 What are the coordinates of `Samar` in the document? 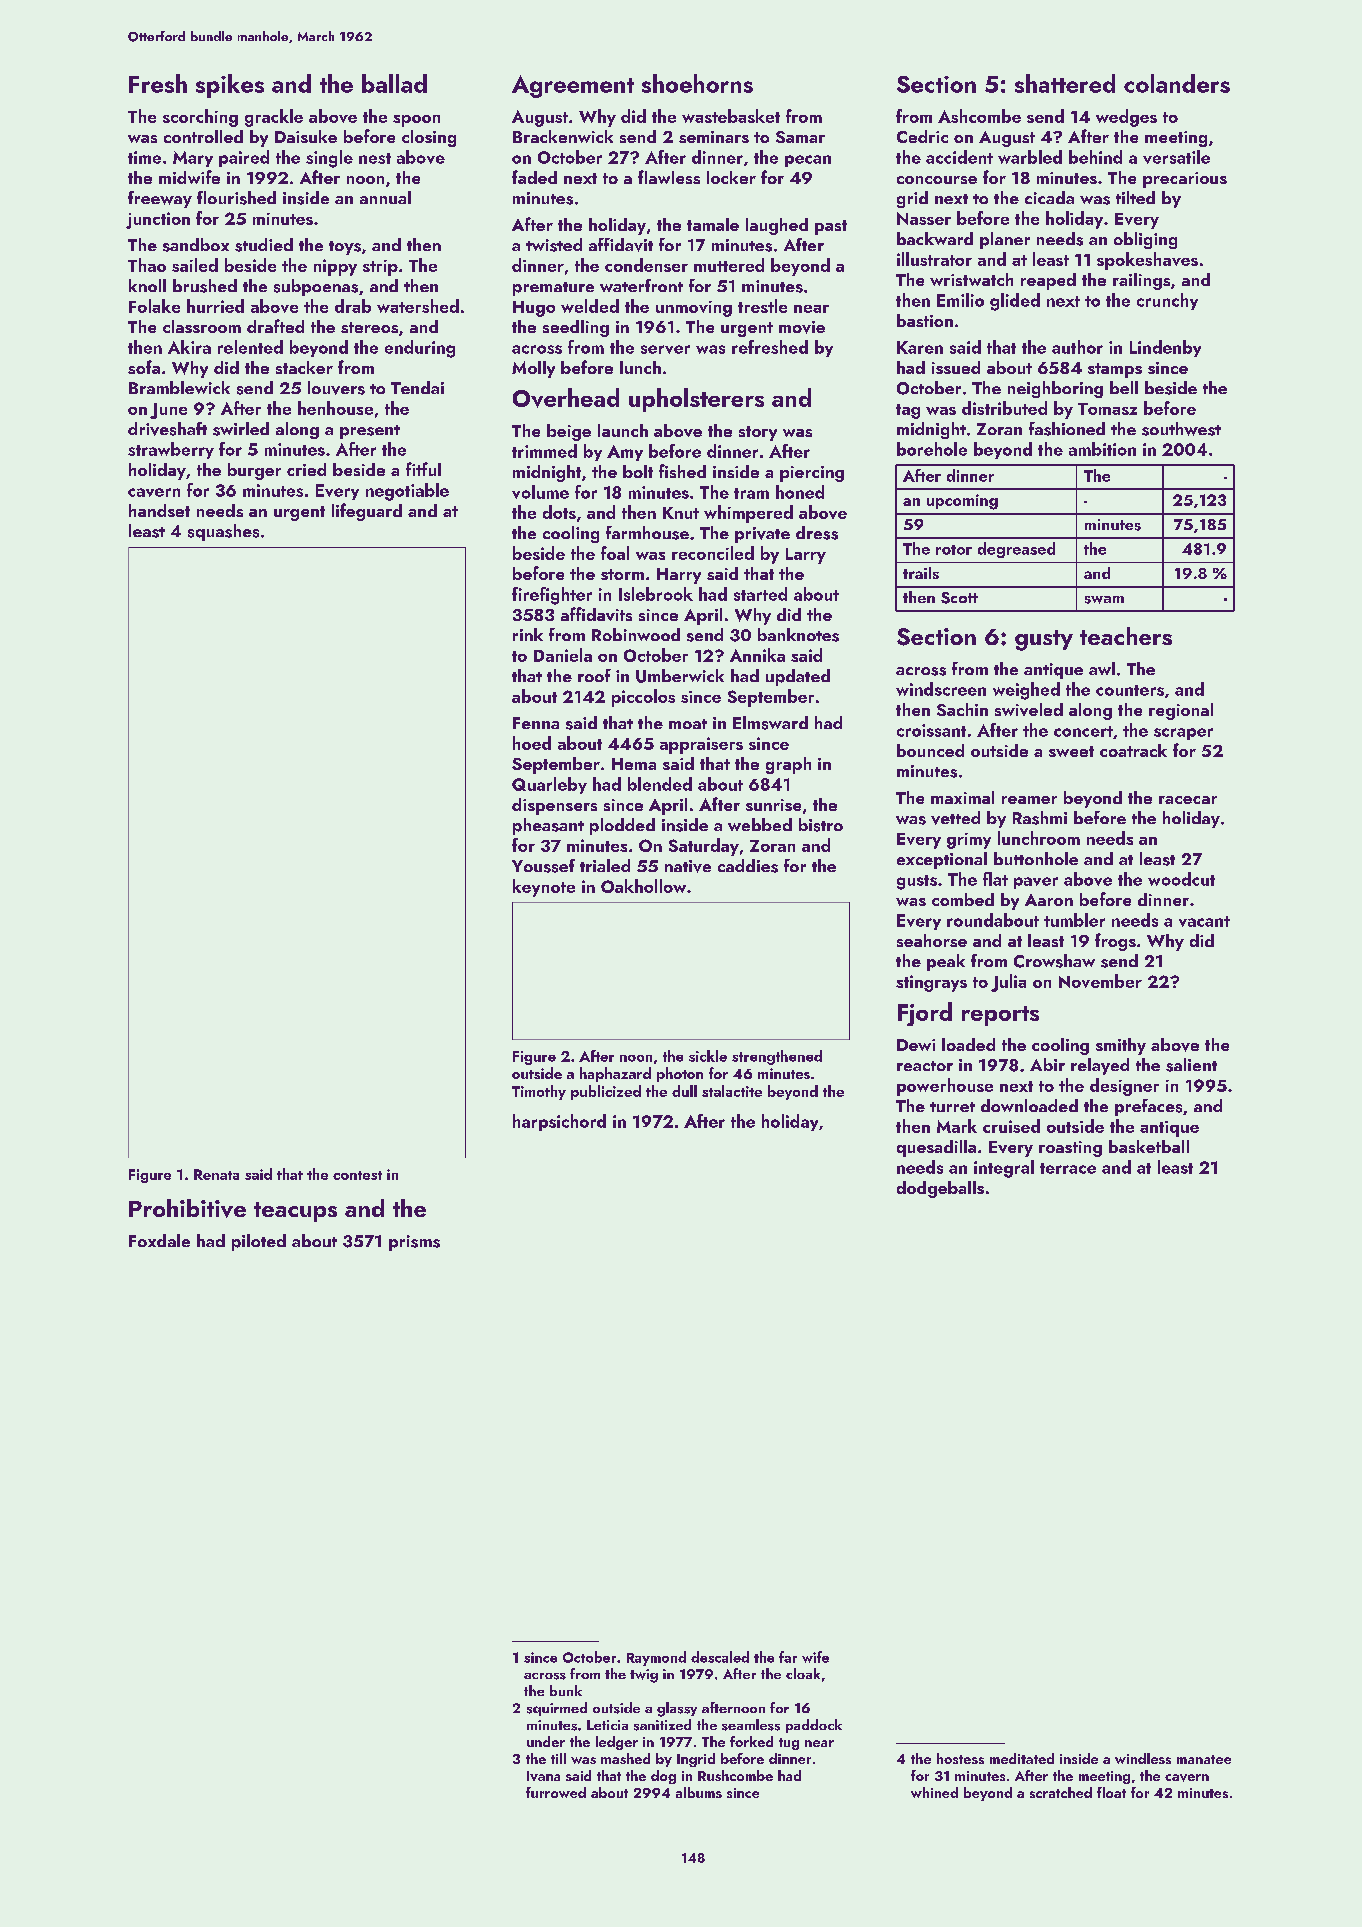 It's located at (800, 137).
